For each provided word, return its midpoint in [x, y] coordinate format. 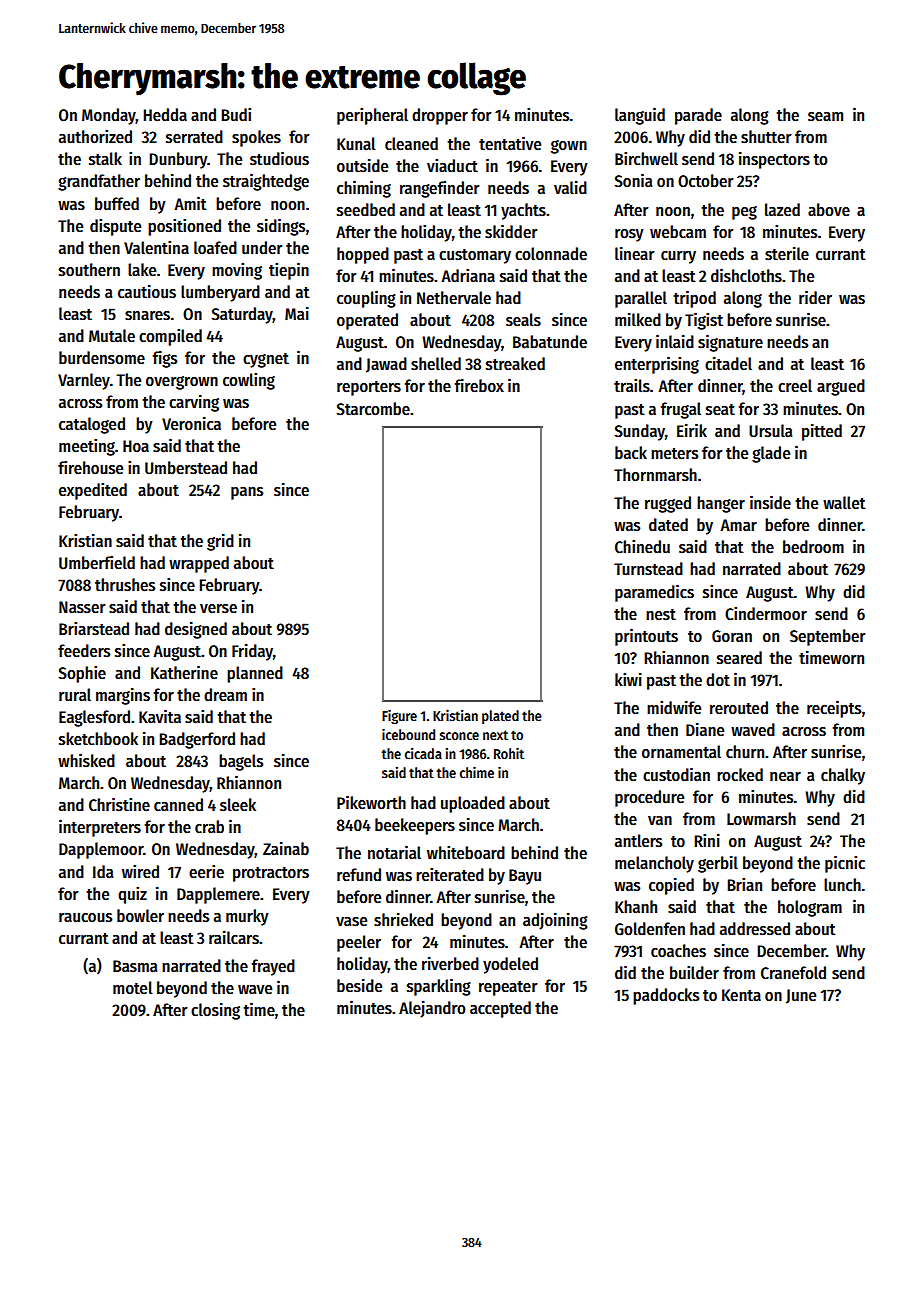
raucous [85, 918]
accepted [500, 1009]
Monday [109, 116]
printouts [646, 637]
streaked [515, 364]
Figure [399, 716]
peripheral [372, 116]
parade [698, 116]
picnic [845, 864]
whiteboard [466, 853]
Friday [252, 652]
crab [209, 826]
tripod [694, 299]
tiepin [289, 271]
